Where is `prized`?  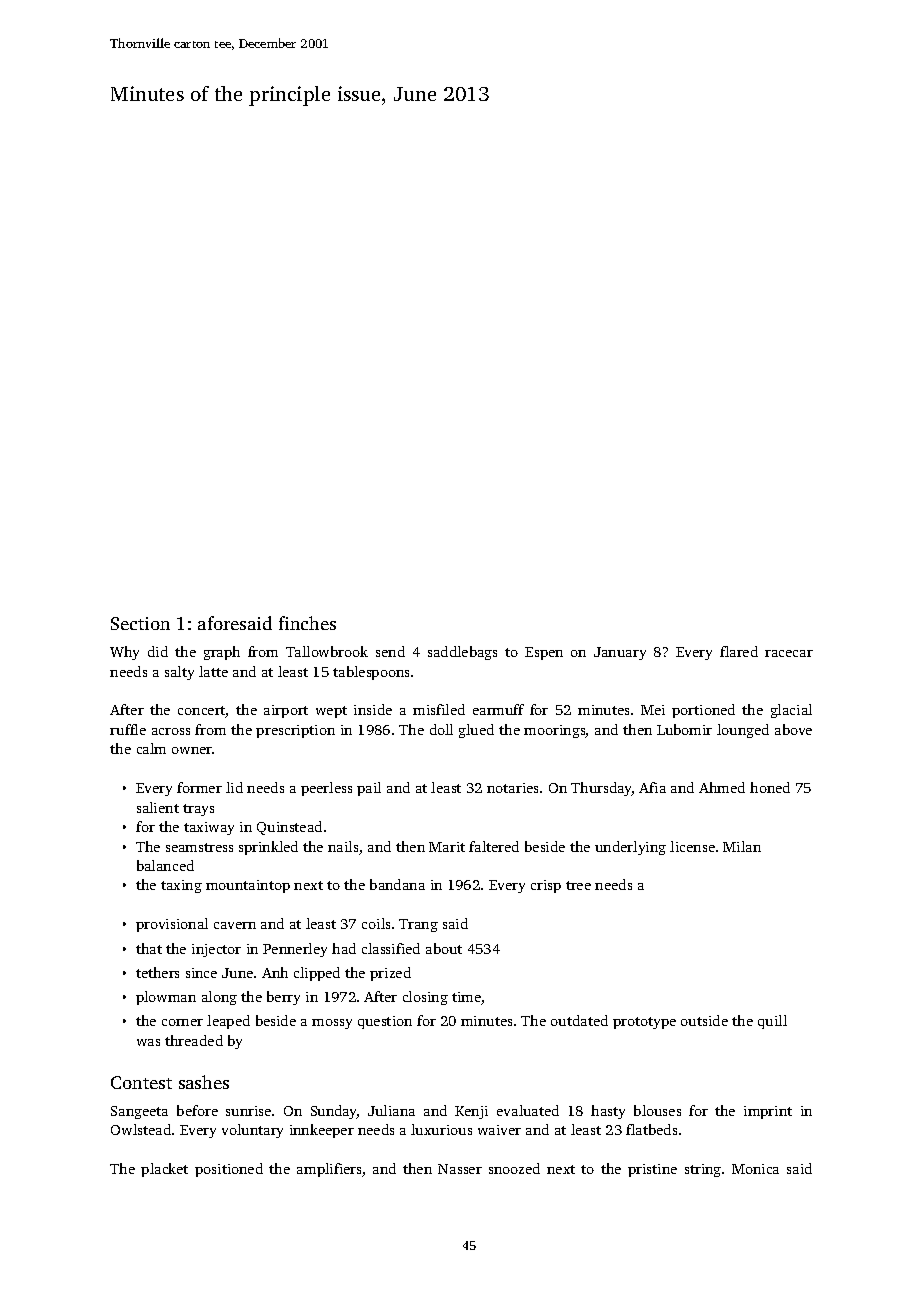
prized is located at coordinates (390, 974).
